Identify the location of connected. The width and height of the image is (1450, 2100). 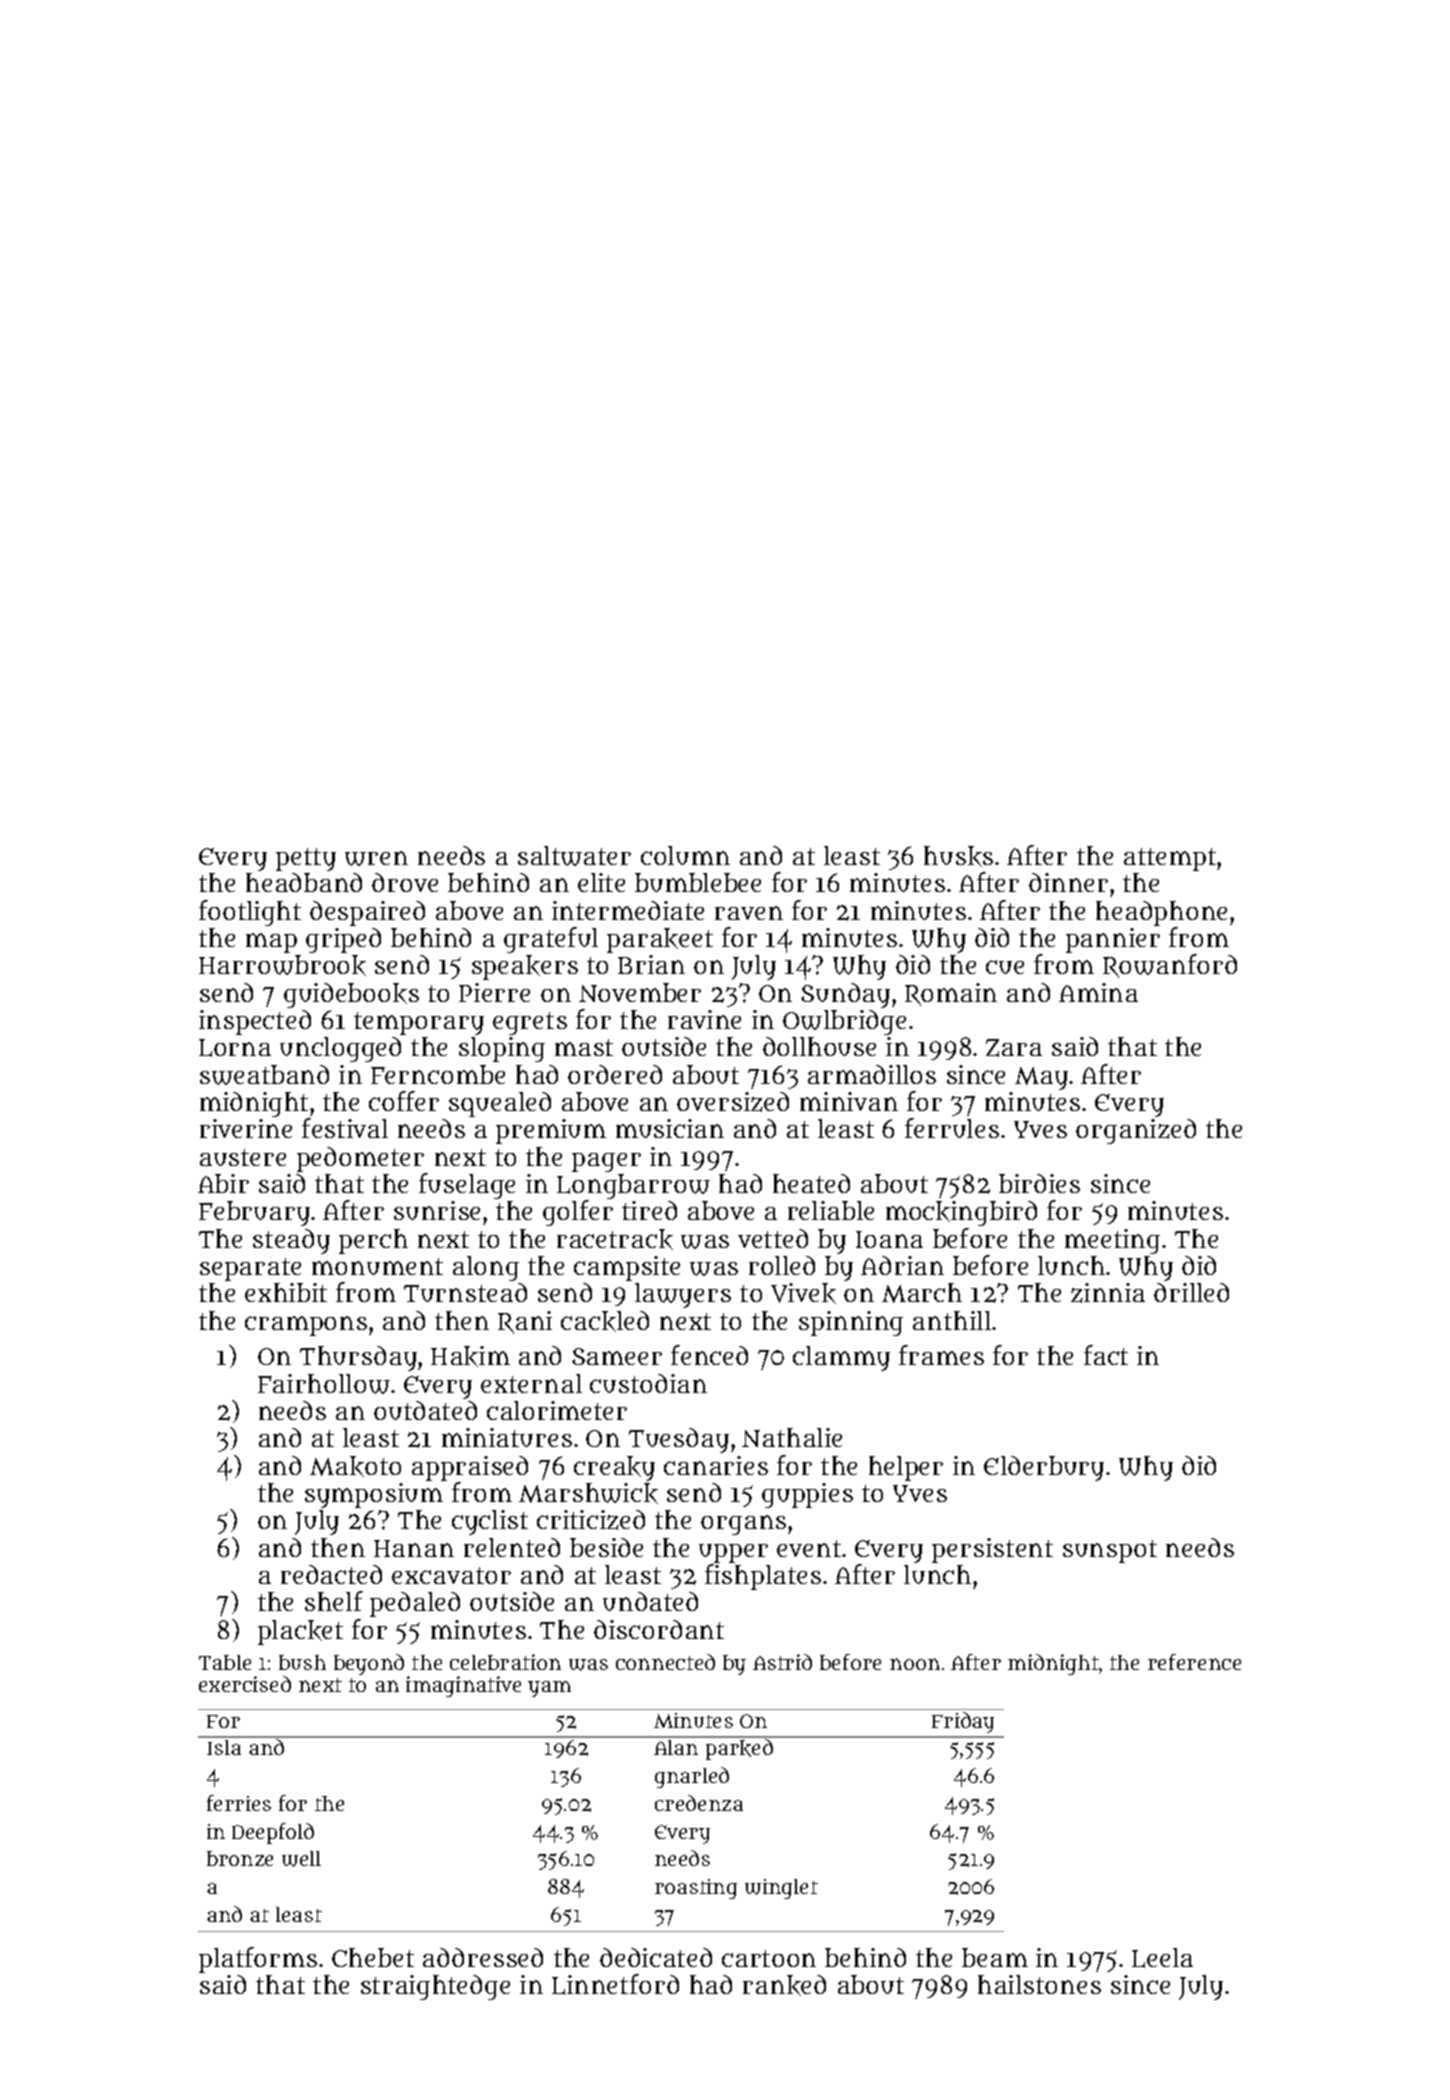
(665, 1662).
